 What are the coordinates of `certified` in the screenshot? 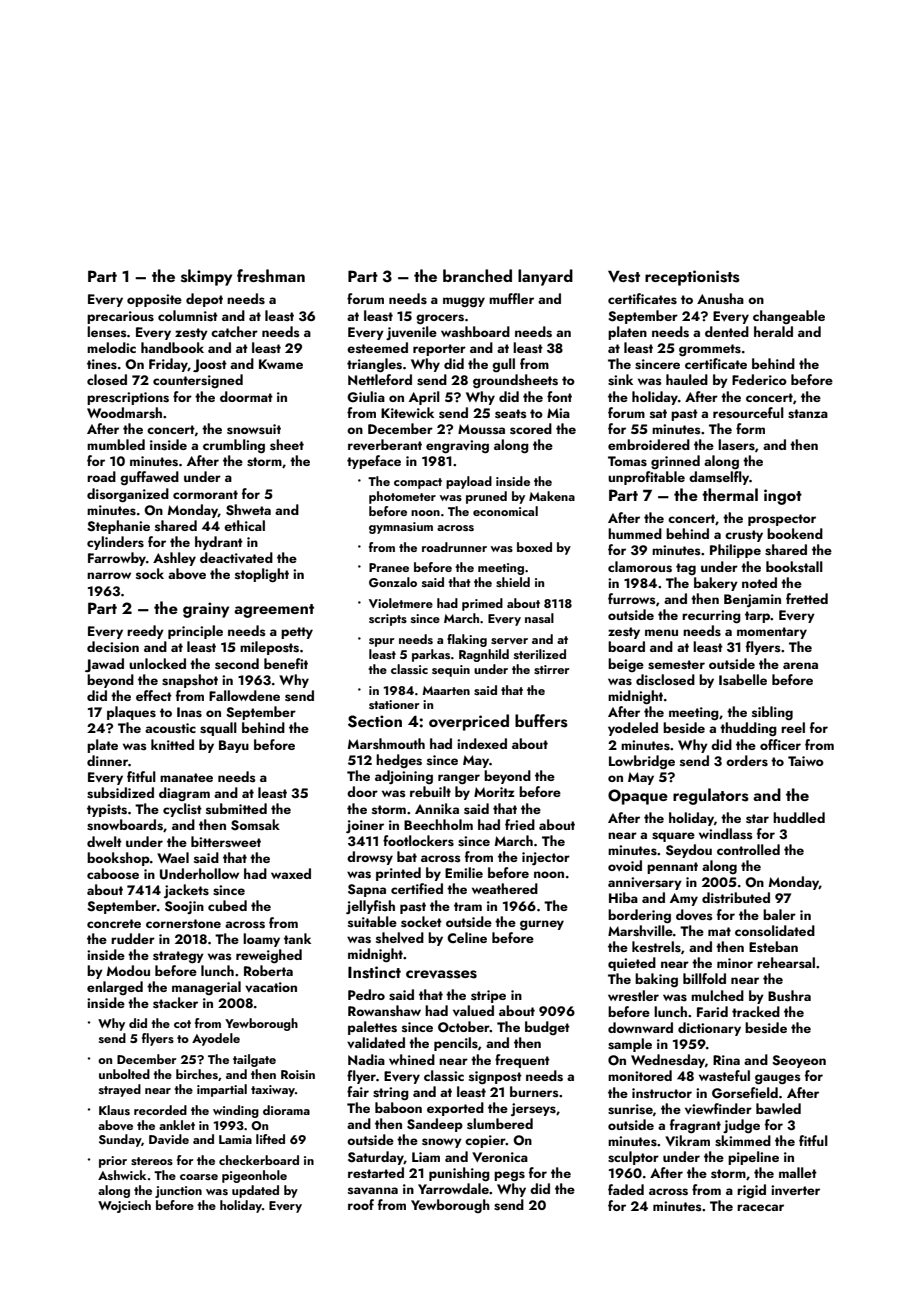 It's located at (417, 888).
